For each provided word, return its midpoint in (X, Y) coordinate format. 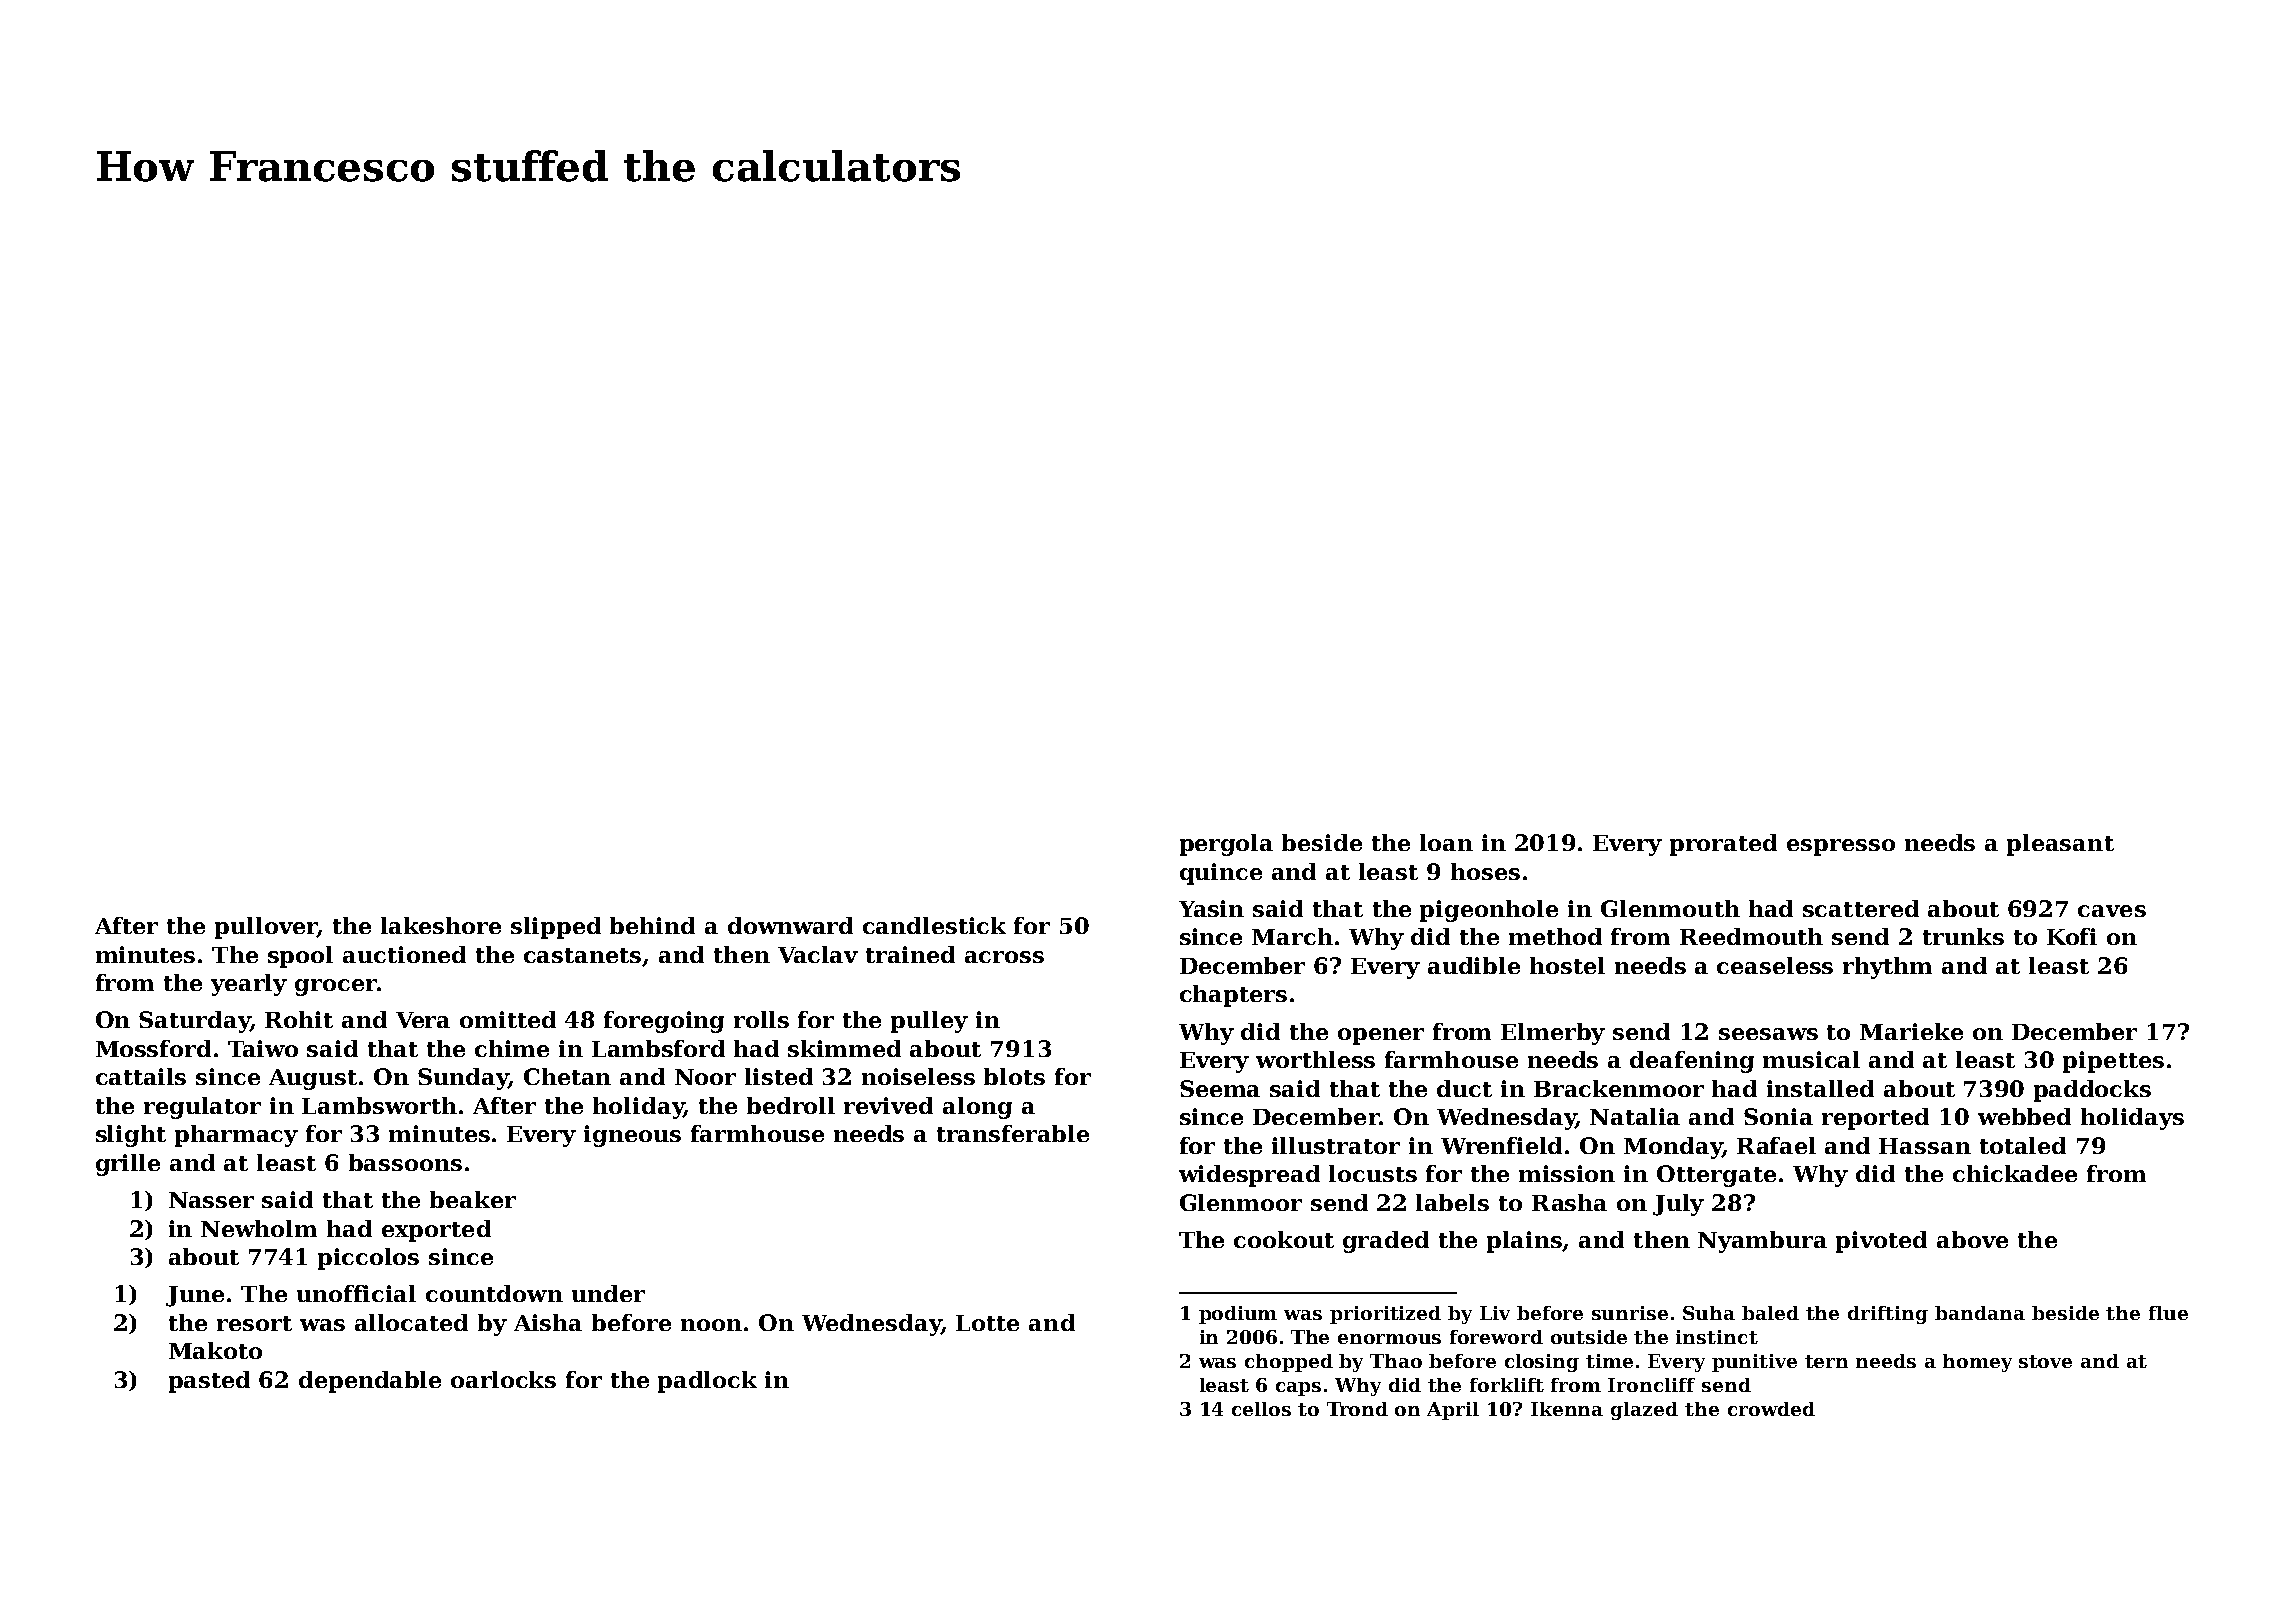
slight (131, 1136)
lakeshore (441, 925)
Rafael (1776, 1145)
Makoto (215, 1350)
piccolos (368, 1259)
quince (1221, 874)
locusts (1373, 1173)
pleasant (2060, 845)
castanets (583, 957)
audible (1474, 965)
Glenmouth (1670, 908)
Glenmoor (1241, 1202)
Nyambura (1762, 1242)
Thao (1396, 1361)
